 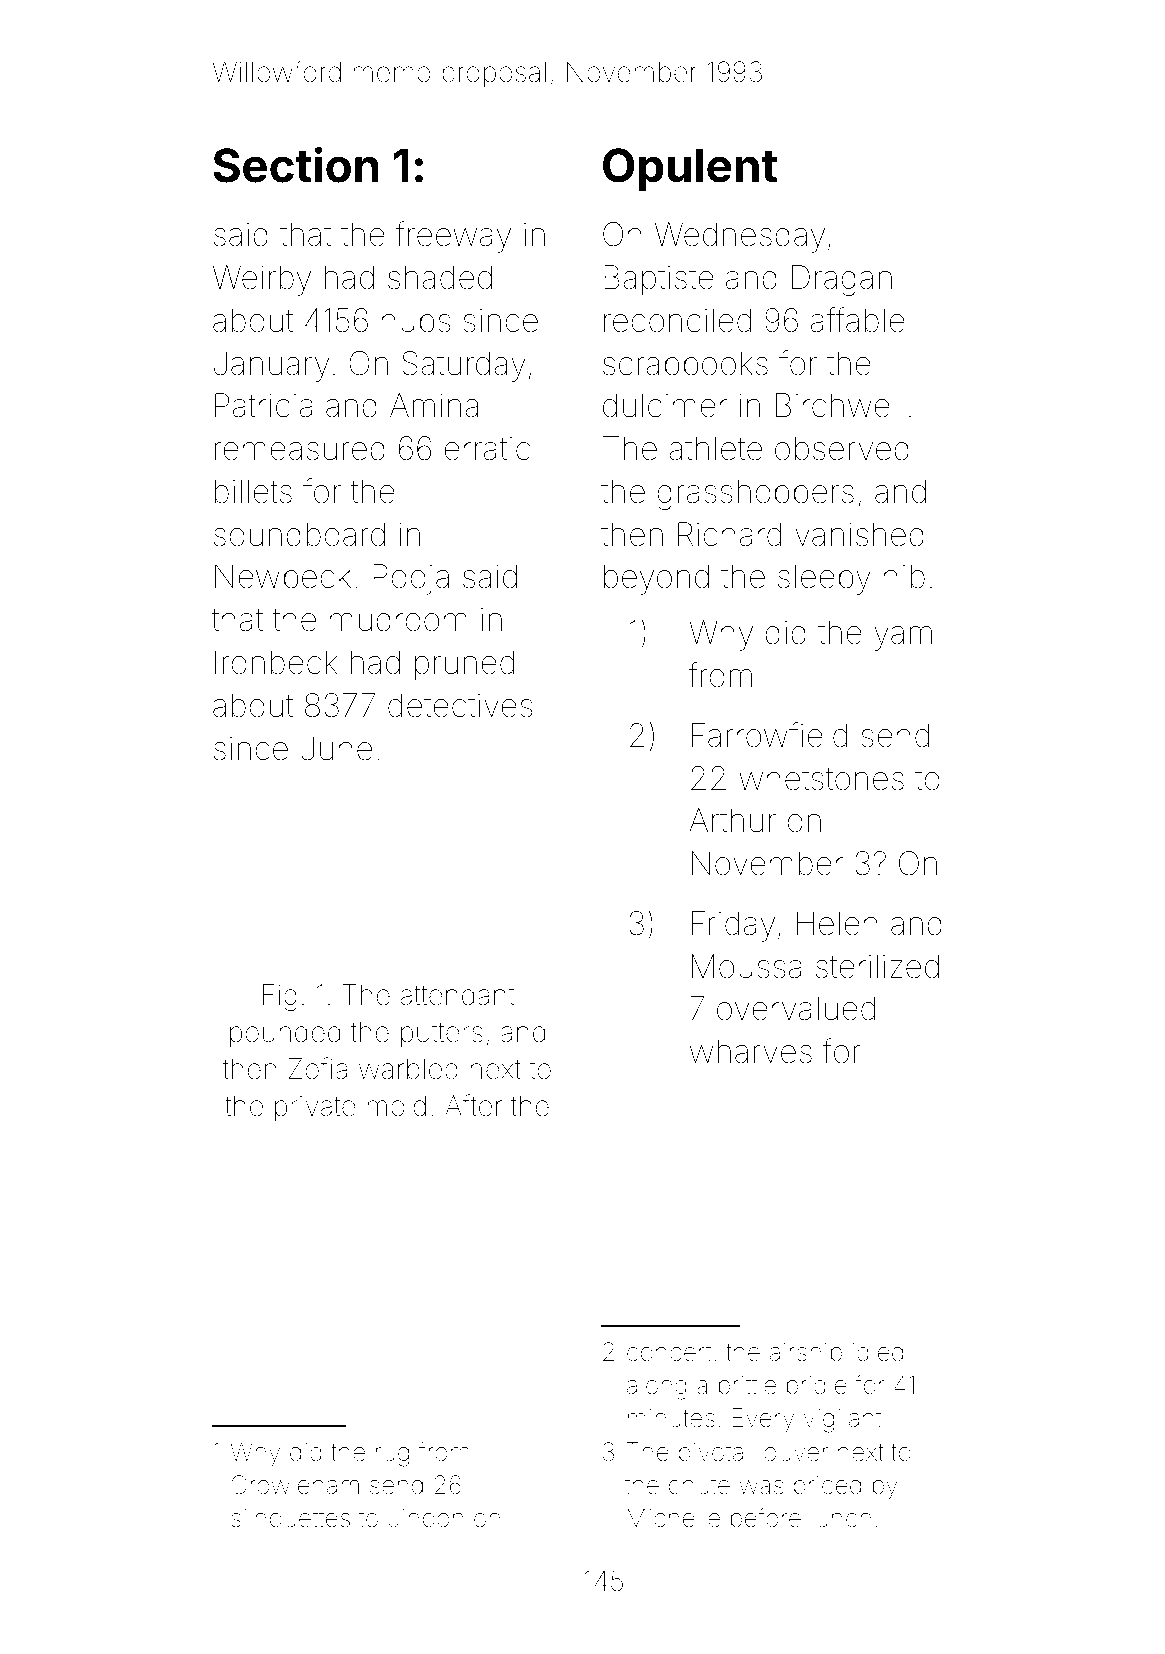 What do you see at coordinates (280, 997) in the image?
I see `Fig` at bounding box center [280, 997].
